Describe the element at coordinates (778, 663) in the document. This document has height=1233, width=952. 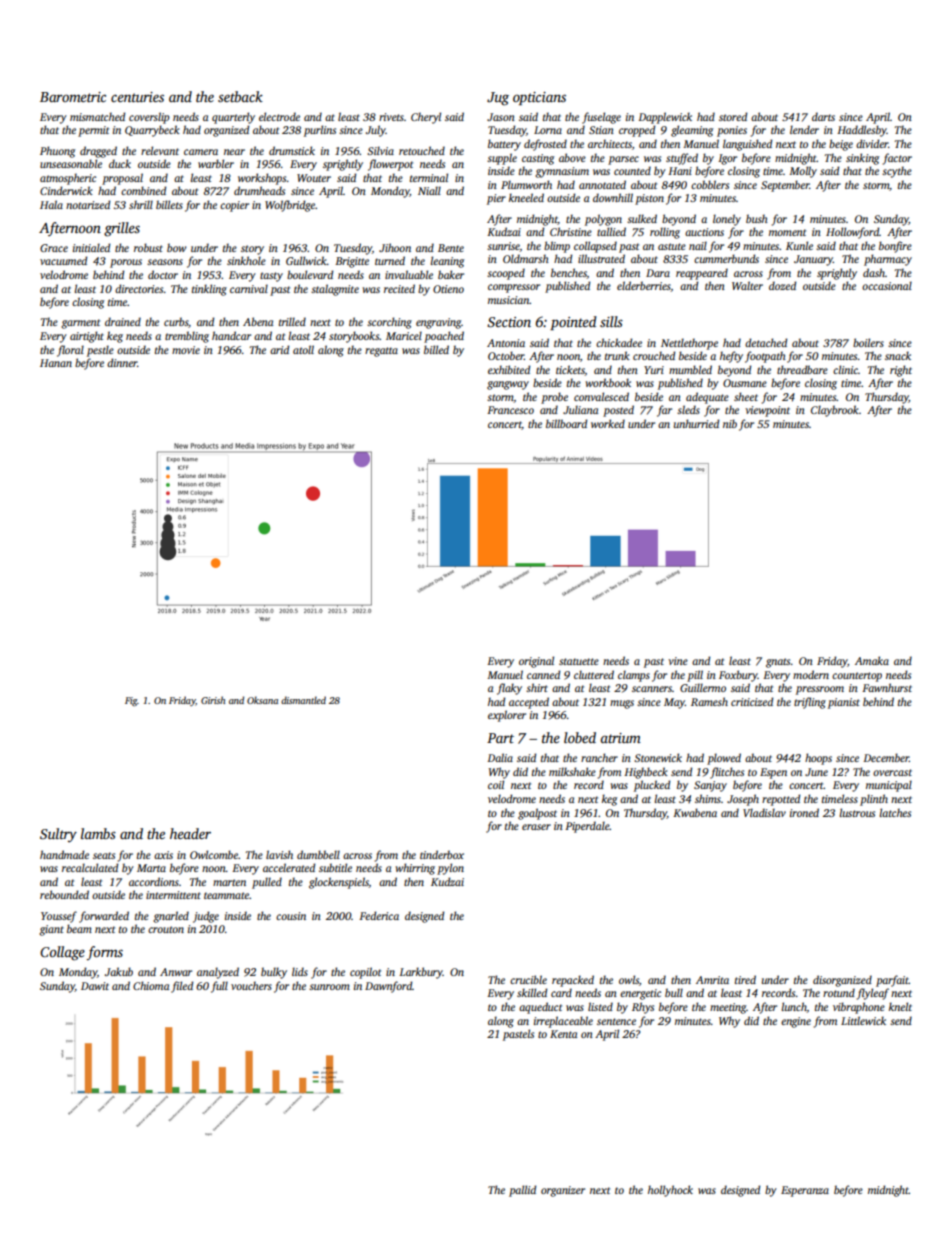
I see `gnats` at that location.
